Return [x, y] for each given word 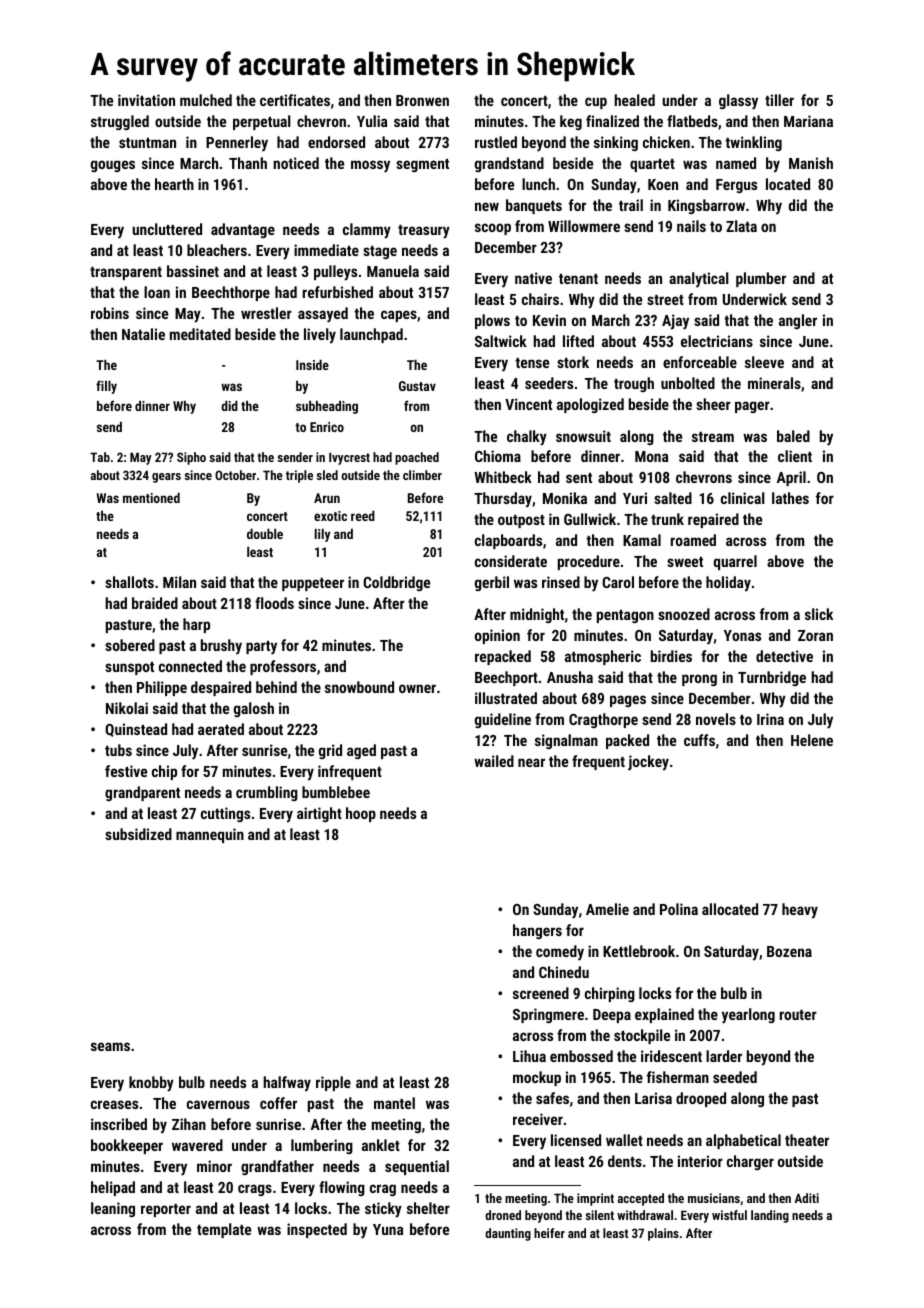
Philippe [162, 688]
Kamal [642, 540]
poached [417, 458]
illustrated [506, 698]
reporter [166, 1210]
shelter [428, 1208]
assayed [323, 315]
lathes [790, 498]
